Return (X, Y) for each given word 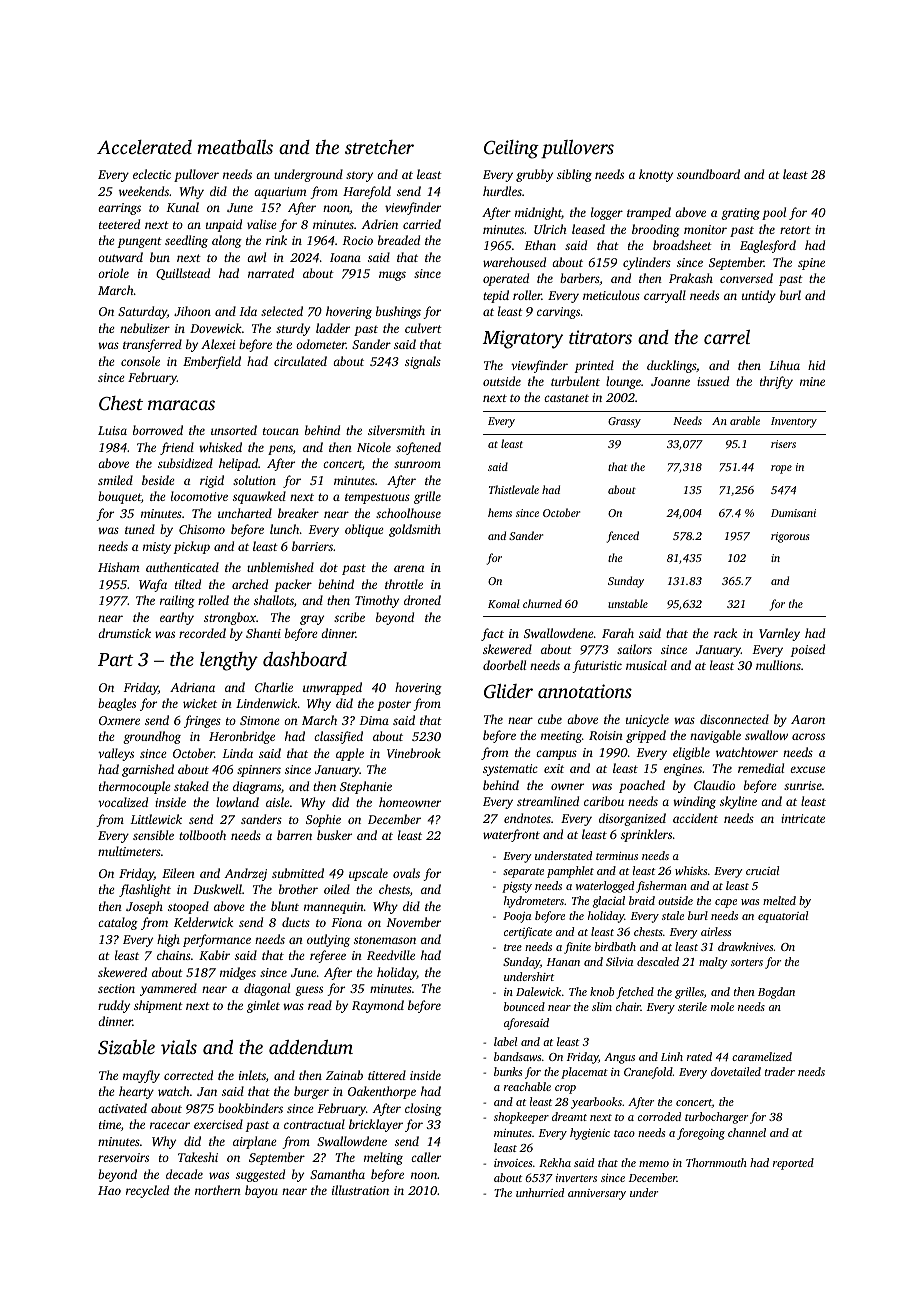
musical (646, 665)
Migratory (523, 339)
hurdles (502, 191)
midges (238, 973)
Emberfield (212, 362)
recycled (147, 1191)
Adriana (192, 687)
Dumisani (793, 513)
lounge (623, 382)
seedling (186, 241)
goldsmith (415, 530)
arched (250, 584)
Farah (618, 633)
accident (695, 818)
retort (795, 230)
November (414, 922)
